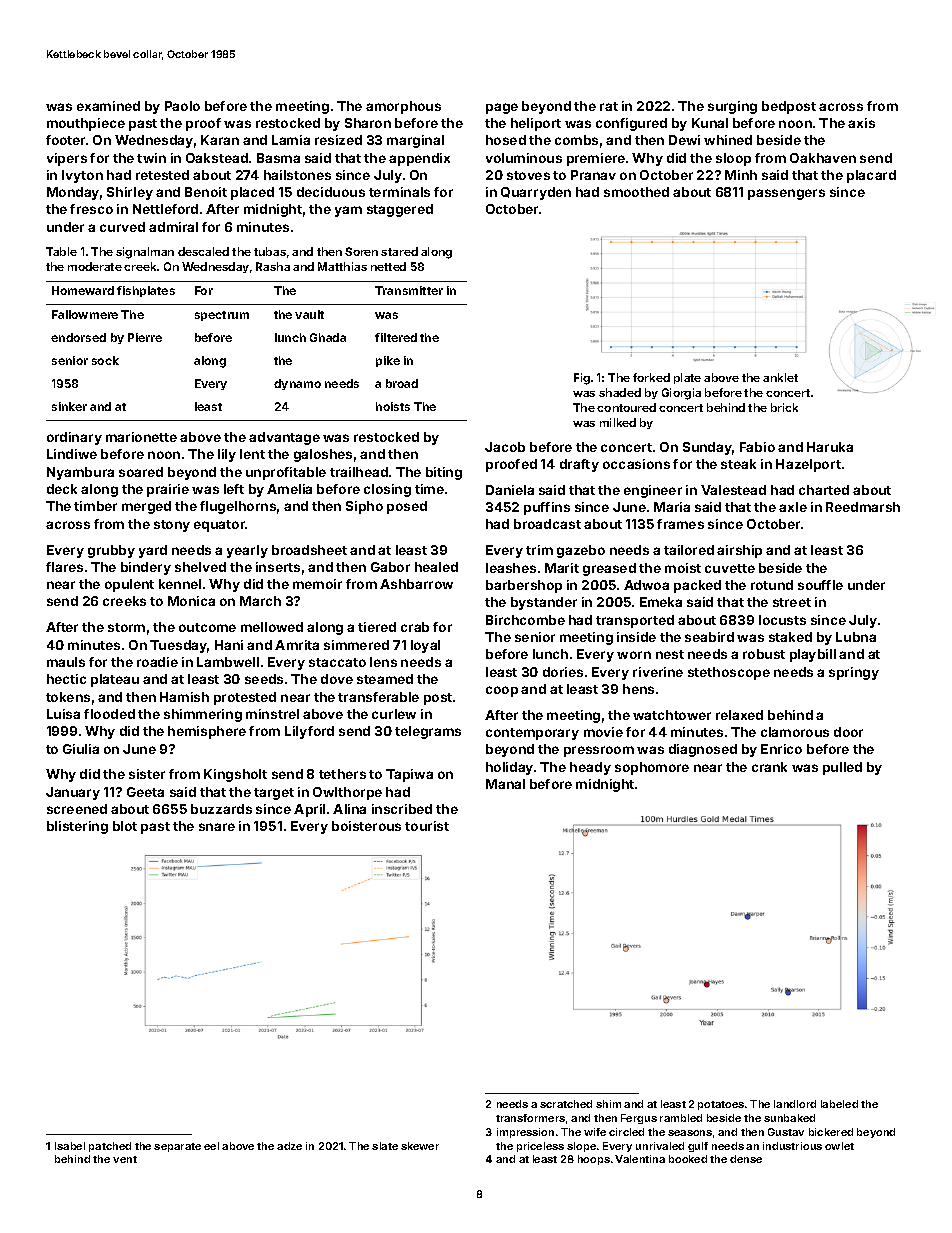  Describe the element at coordinates (403, 107) in the page. I see `amorphous` at that location.
